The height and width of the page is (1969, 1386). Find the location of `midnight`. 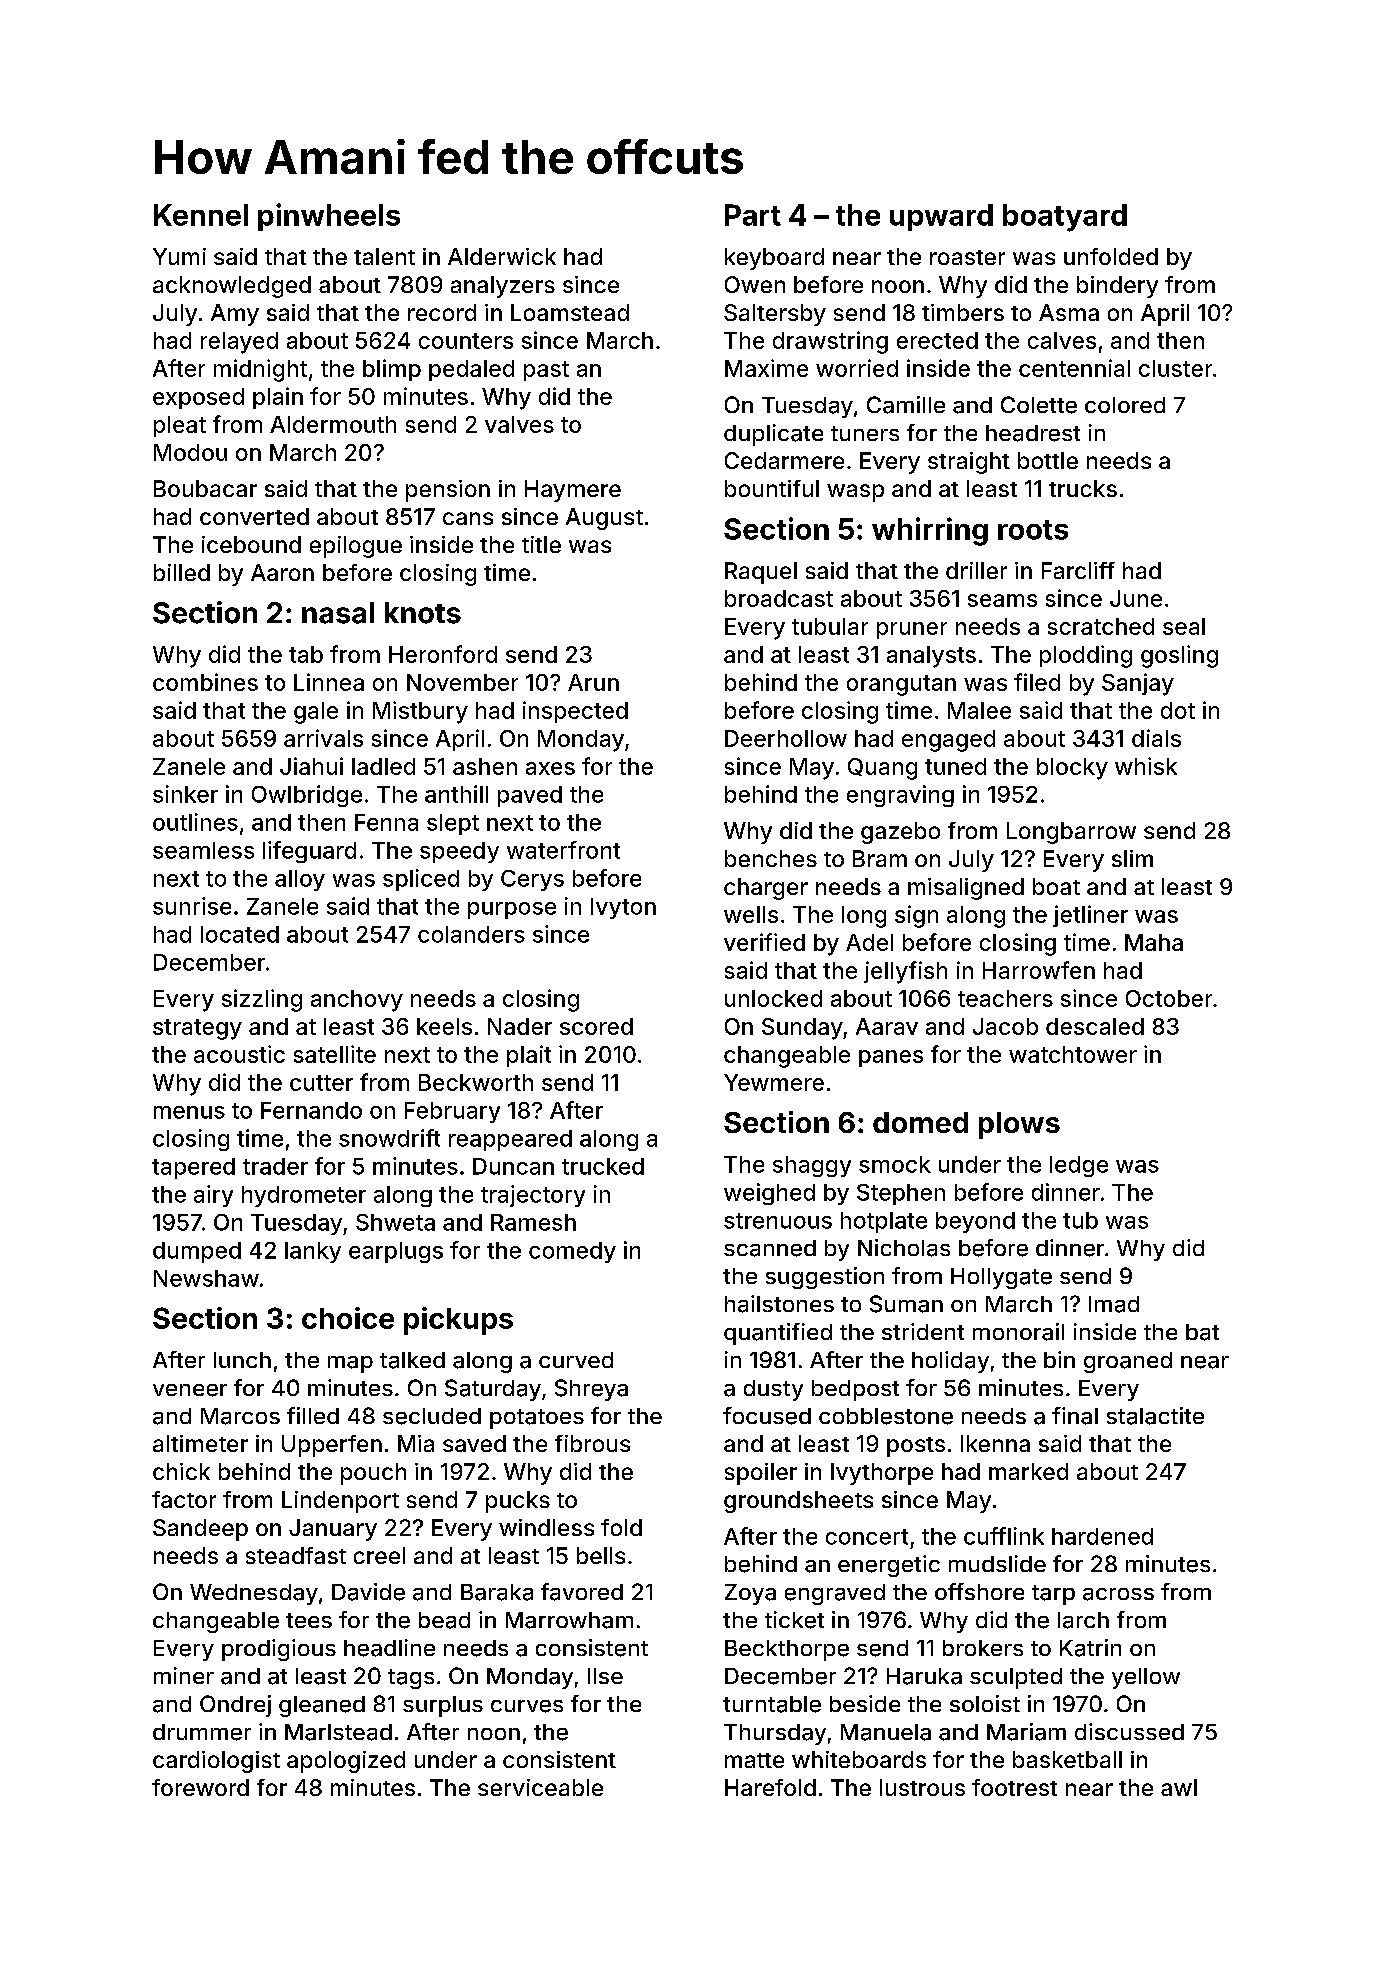

midnight is located at coordinates (260, 370).
